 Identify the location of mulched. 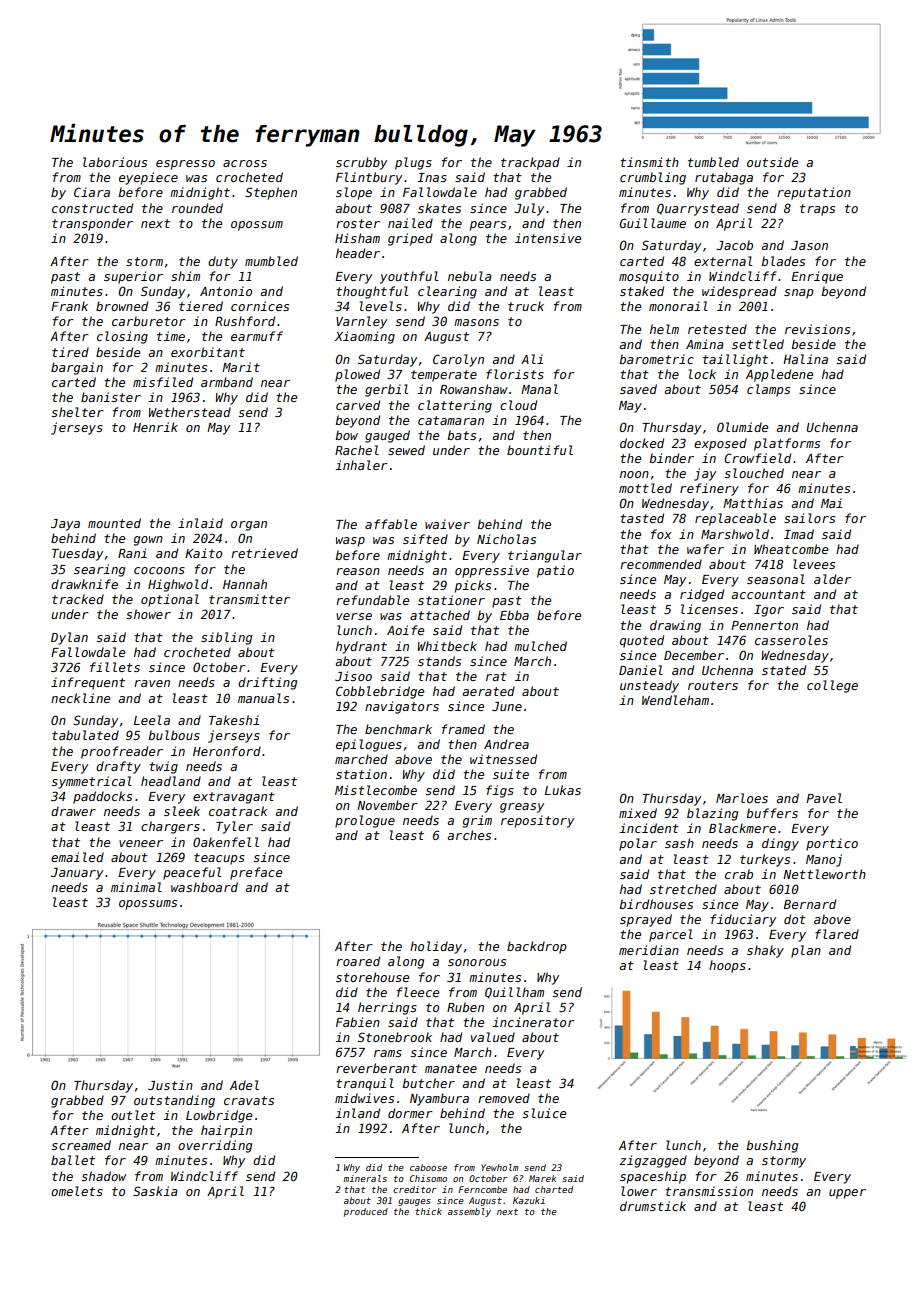
(540, 646).
